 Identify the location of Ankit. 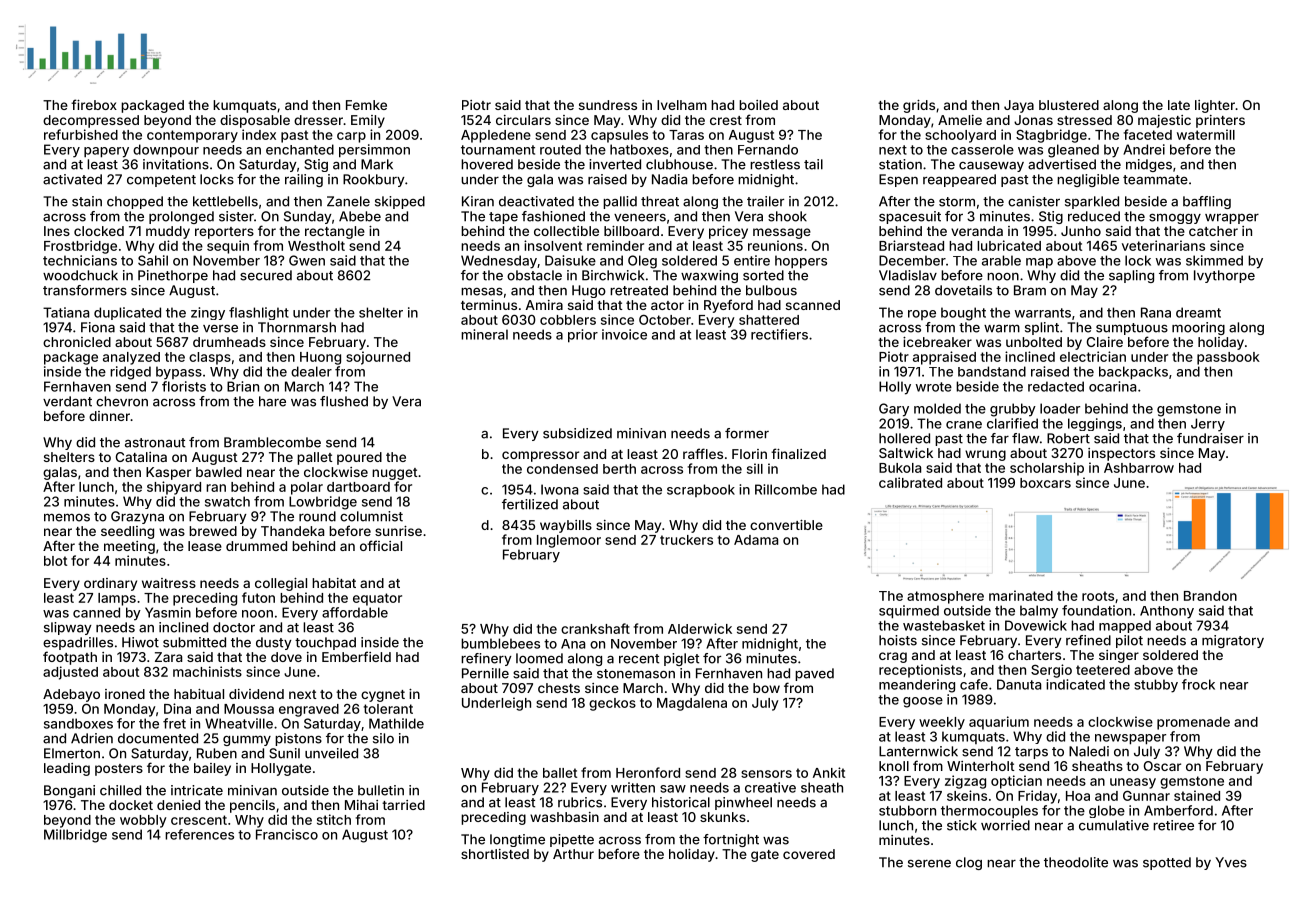
(829, 772).
